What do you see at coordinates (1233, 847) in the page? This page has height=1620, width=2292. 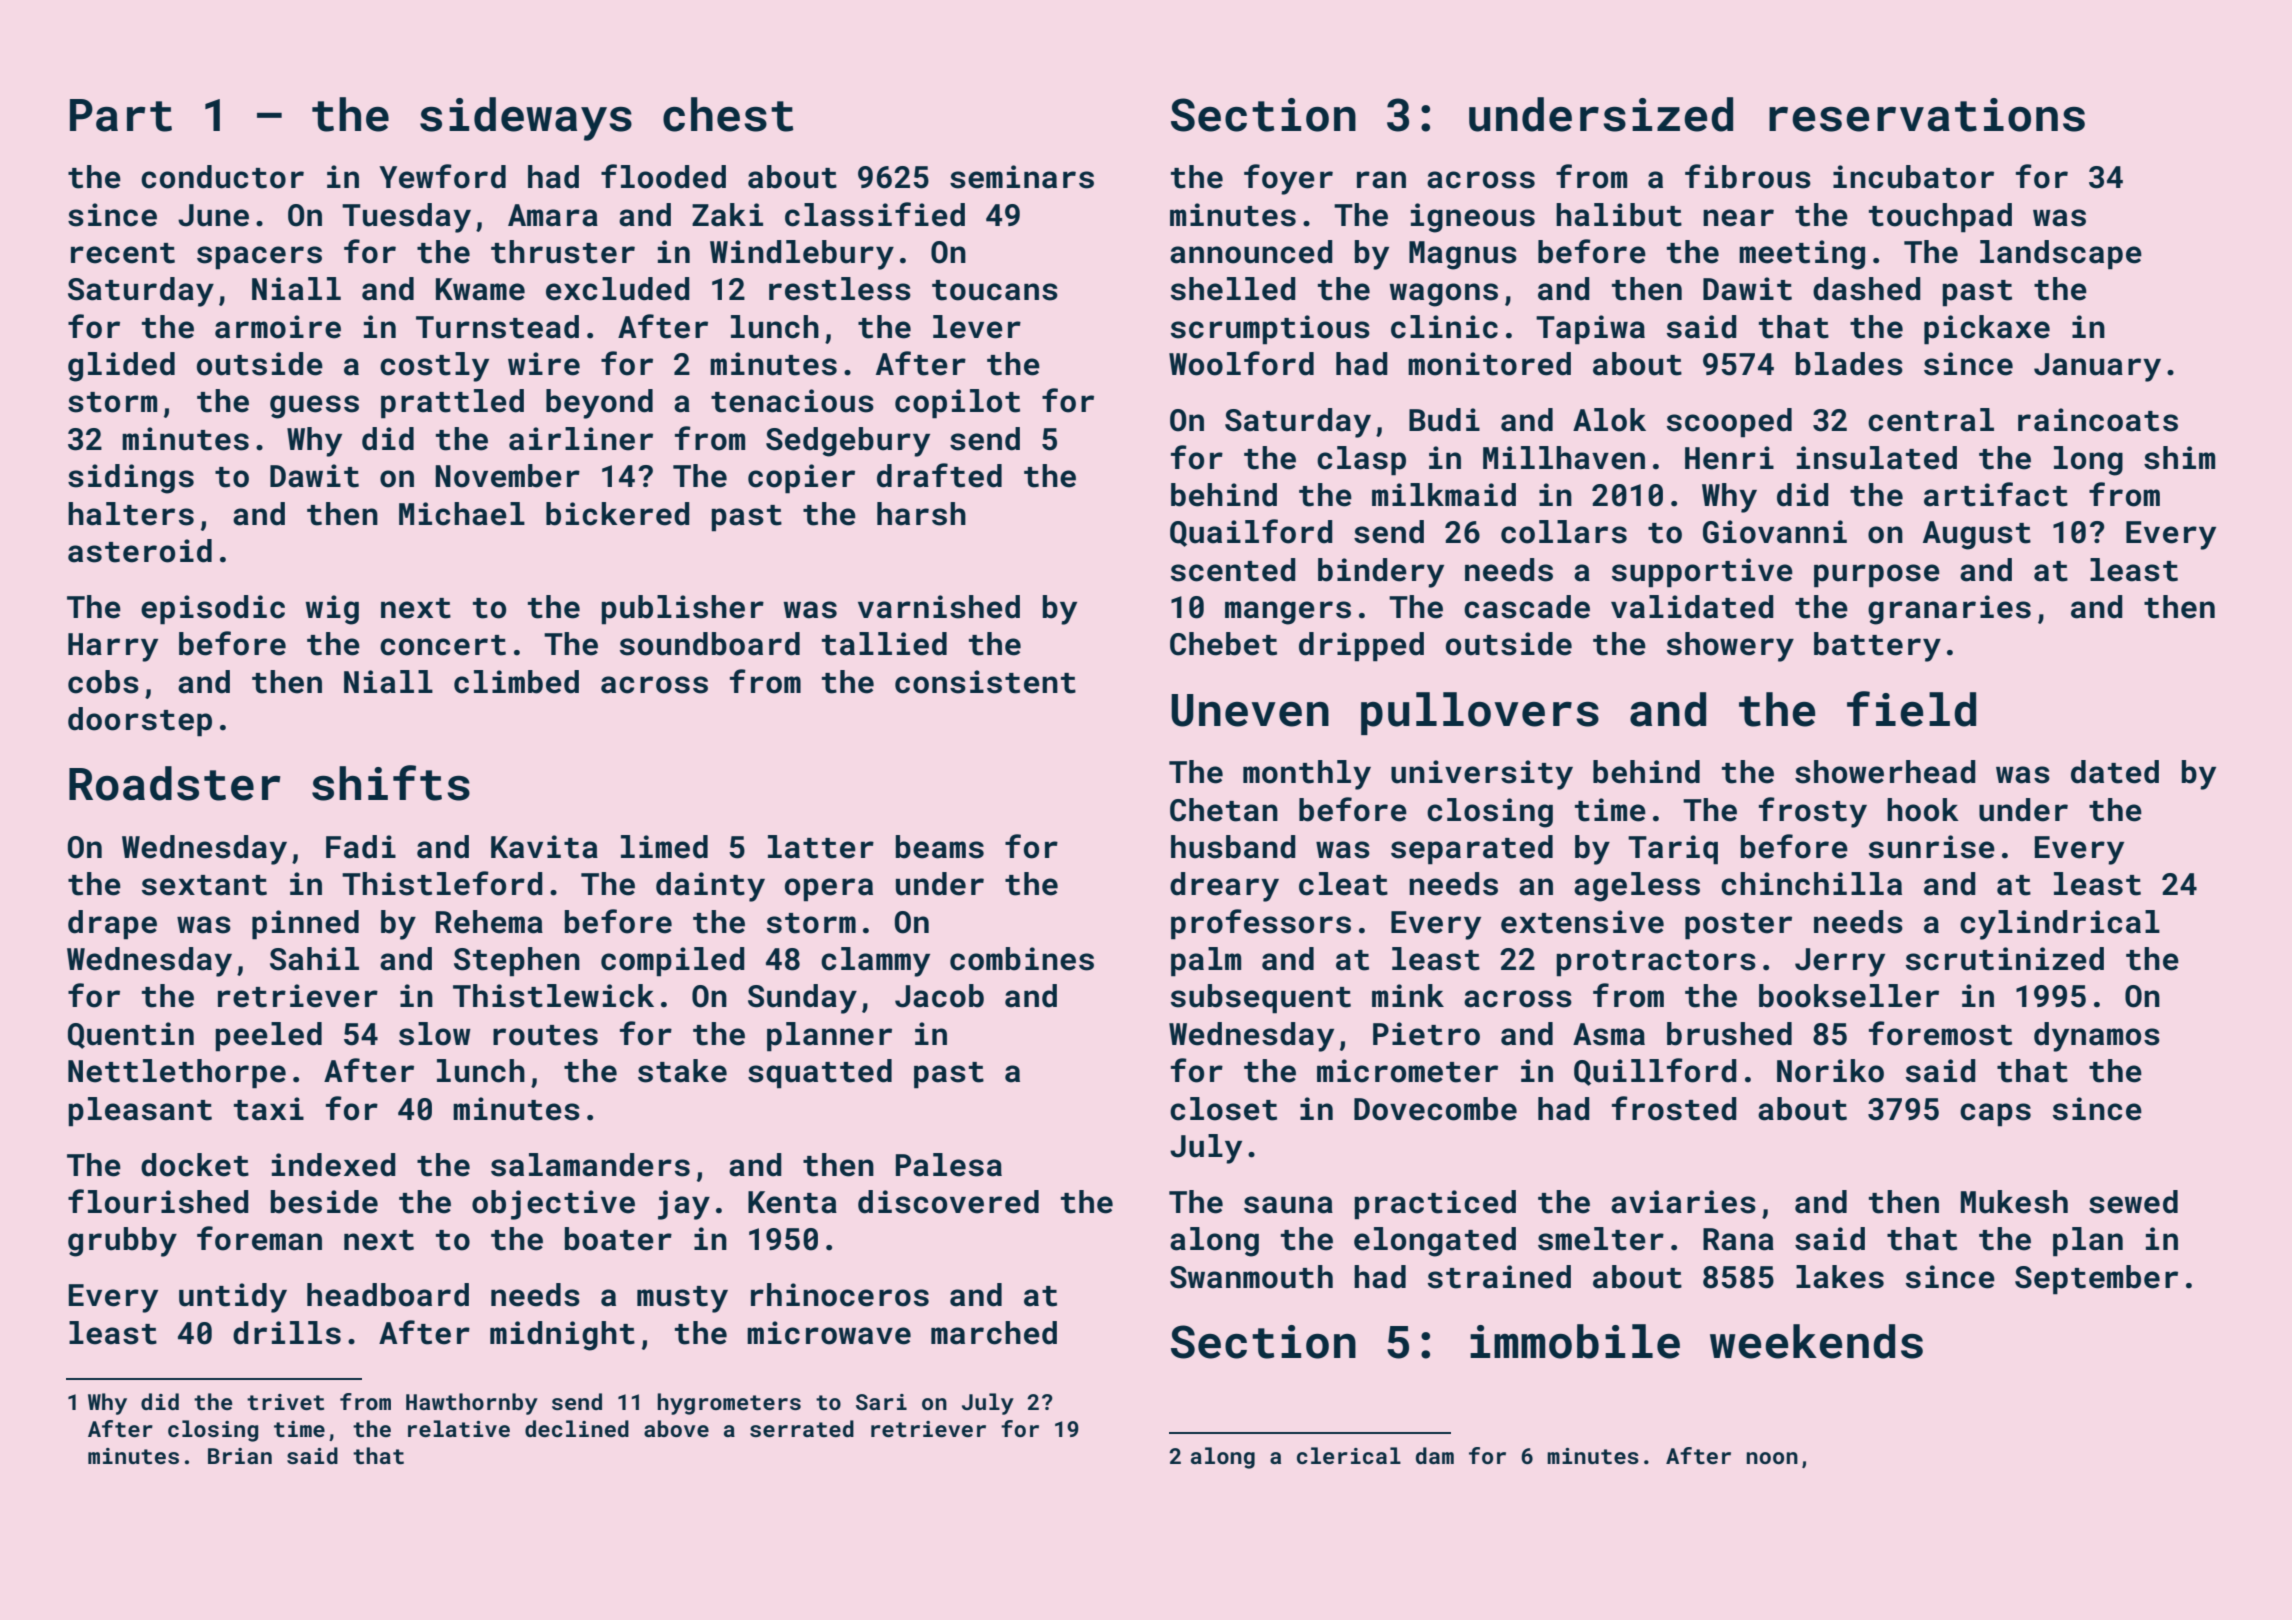 I see `husband` at bounding box center [1233, 847].
